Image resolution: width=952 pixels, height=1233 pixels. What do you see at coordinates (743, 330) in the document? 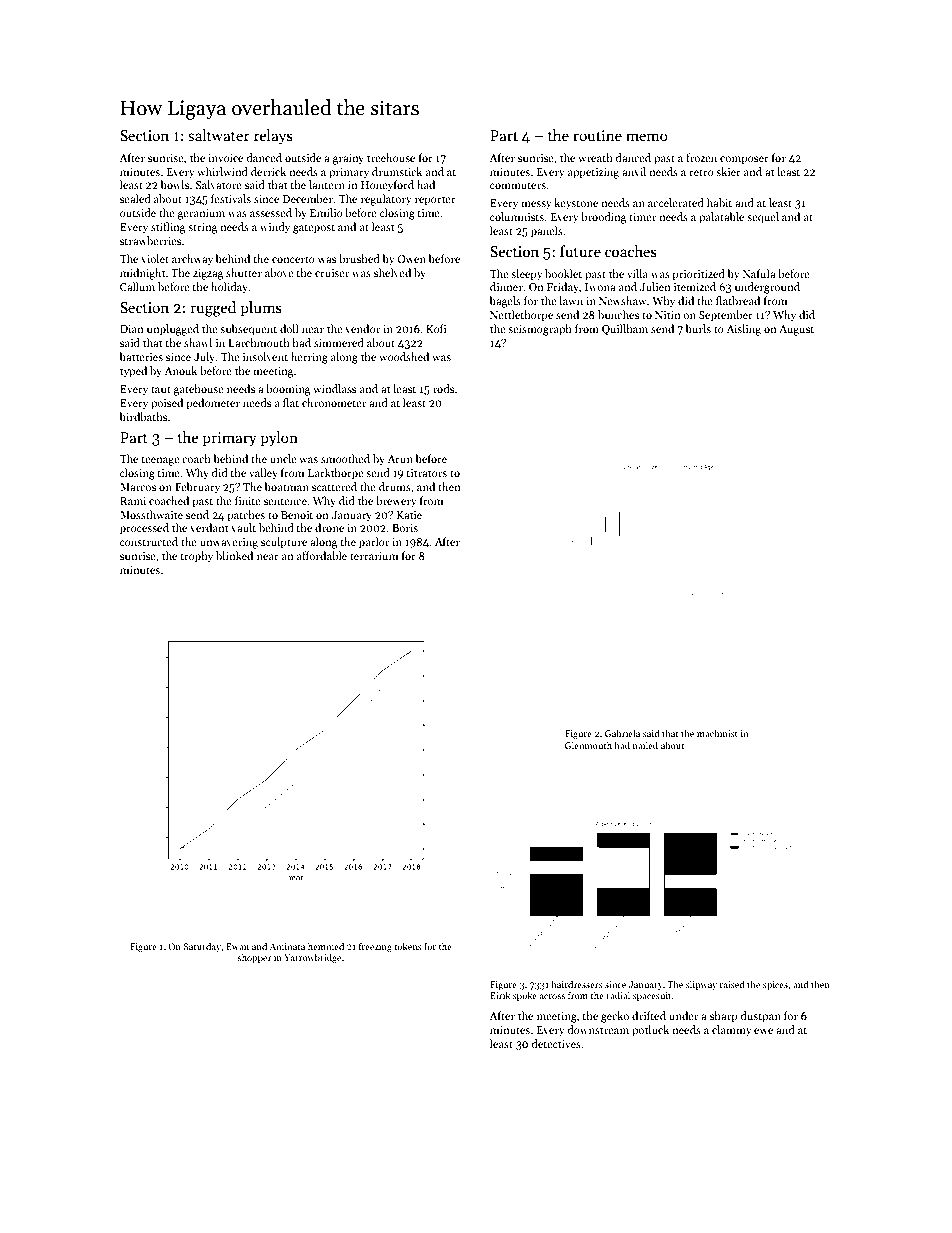
I see `Aisling` at bounding box center [743, 330].
